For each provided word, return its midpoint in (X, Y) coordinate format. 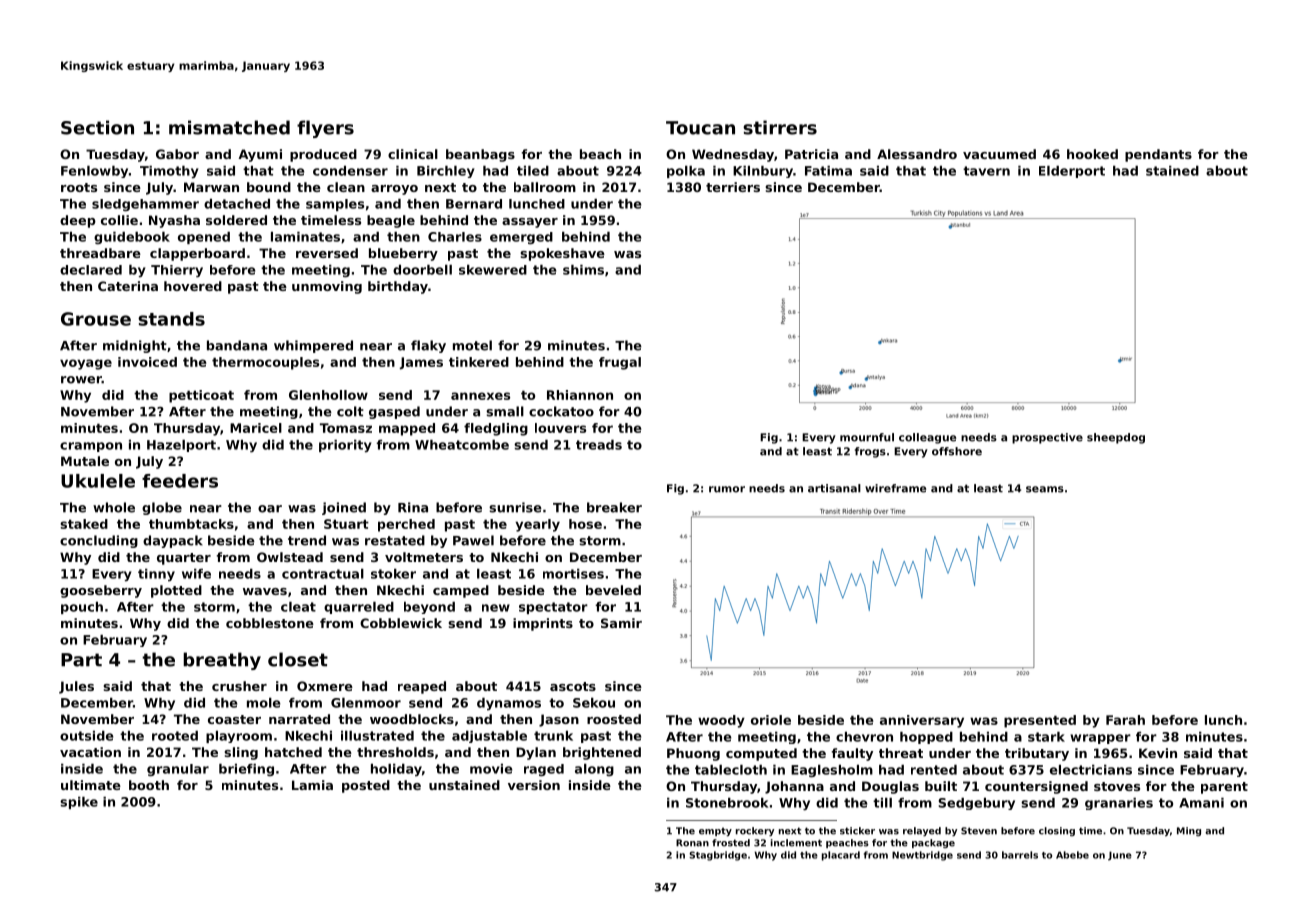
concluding (99, 541)
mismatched (229, 127)
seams (1045, 489)
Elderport (1072, 172)
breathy (222, 661)
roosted (614, 719)
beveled (613, 590)
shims (583, 270)
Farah (1125, 720)
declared (91, 270)
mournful (867, 437)
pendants (1158, 155)
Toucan (700, 128)
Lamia (312, 785)
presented (1040, 721)
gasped (394, 412)
